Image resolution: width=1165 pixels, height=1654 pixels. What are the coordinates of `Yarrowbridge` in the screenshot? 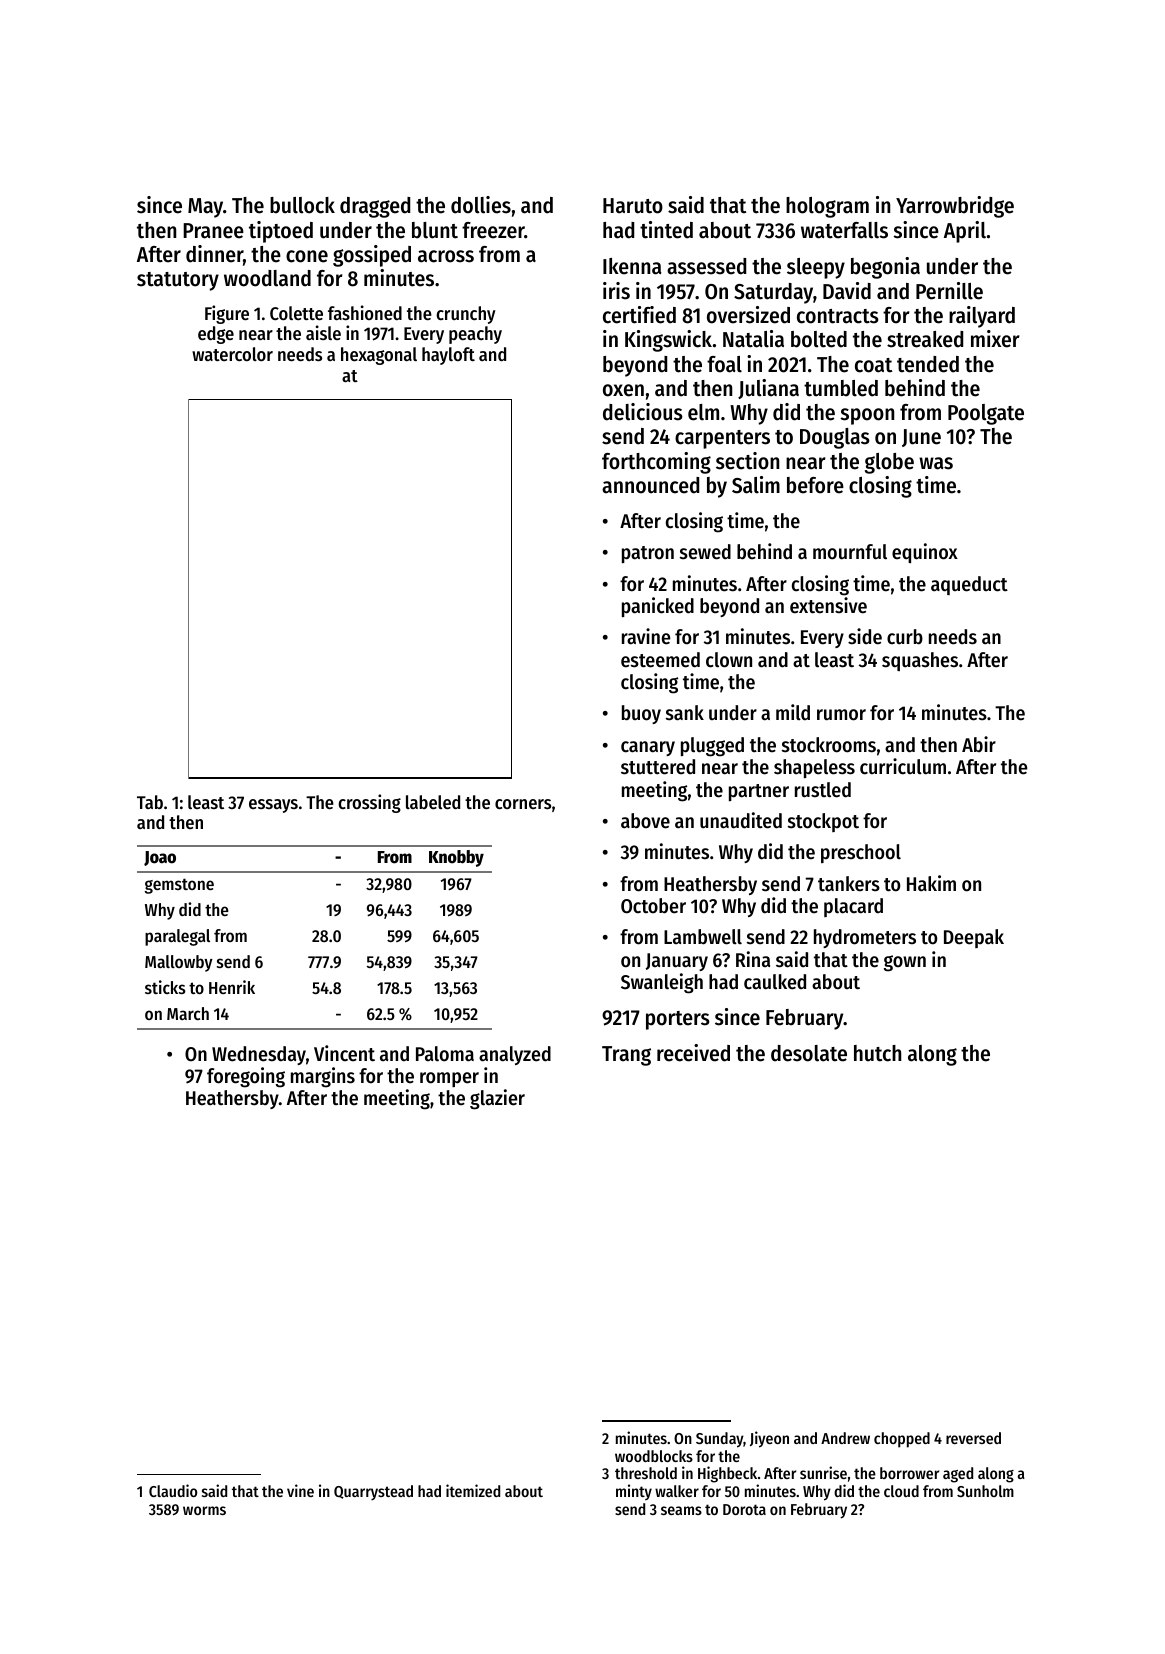 It's located at (955, 207).
